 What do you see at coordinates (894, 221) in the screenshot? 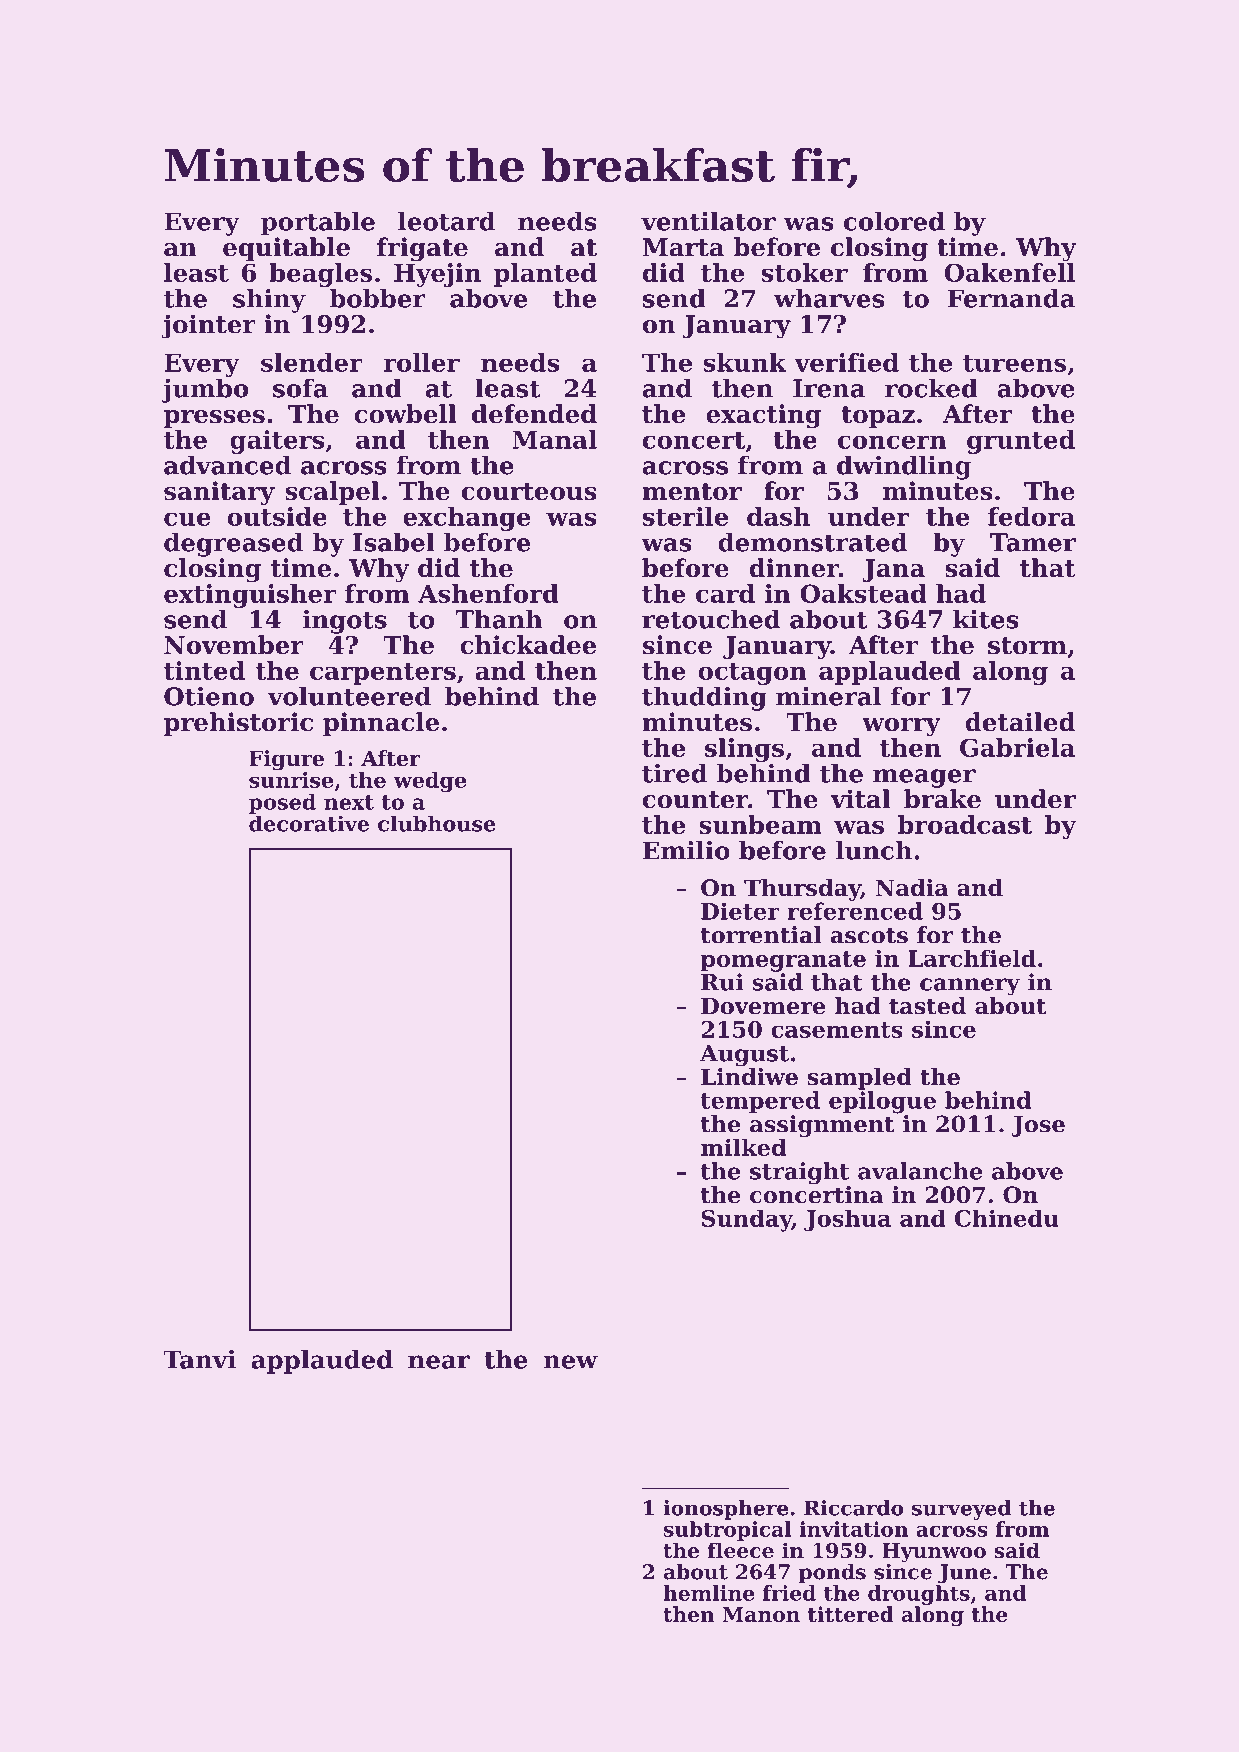
I see `colored` at bounding box center [894, 221].
